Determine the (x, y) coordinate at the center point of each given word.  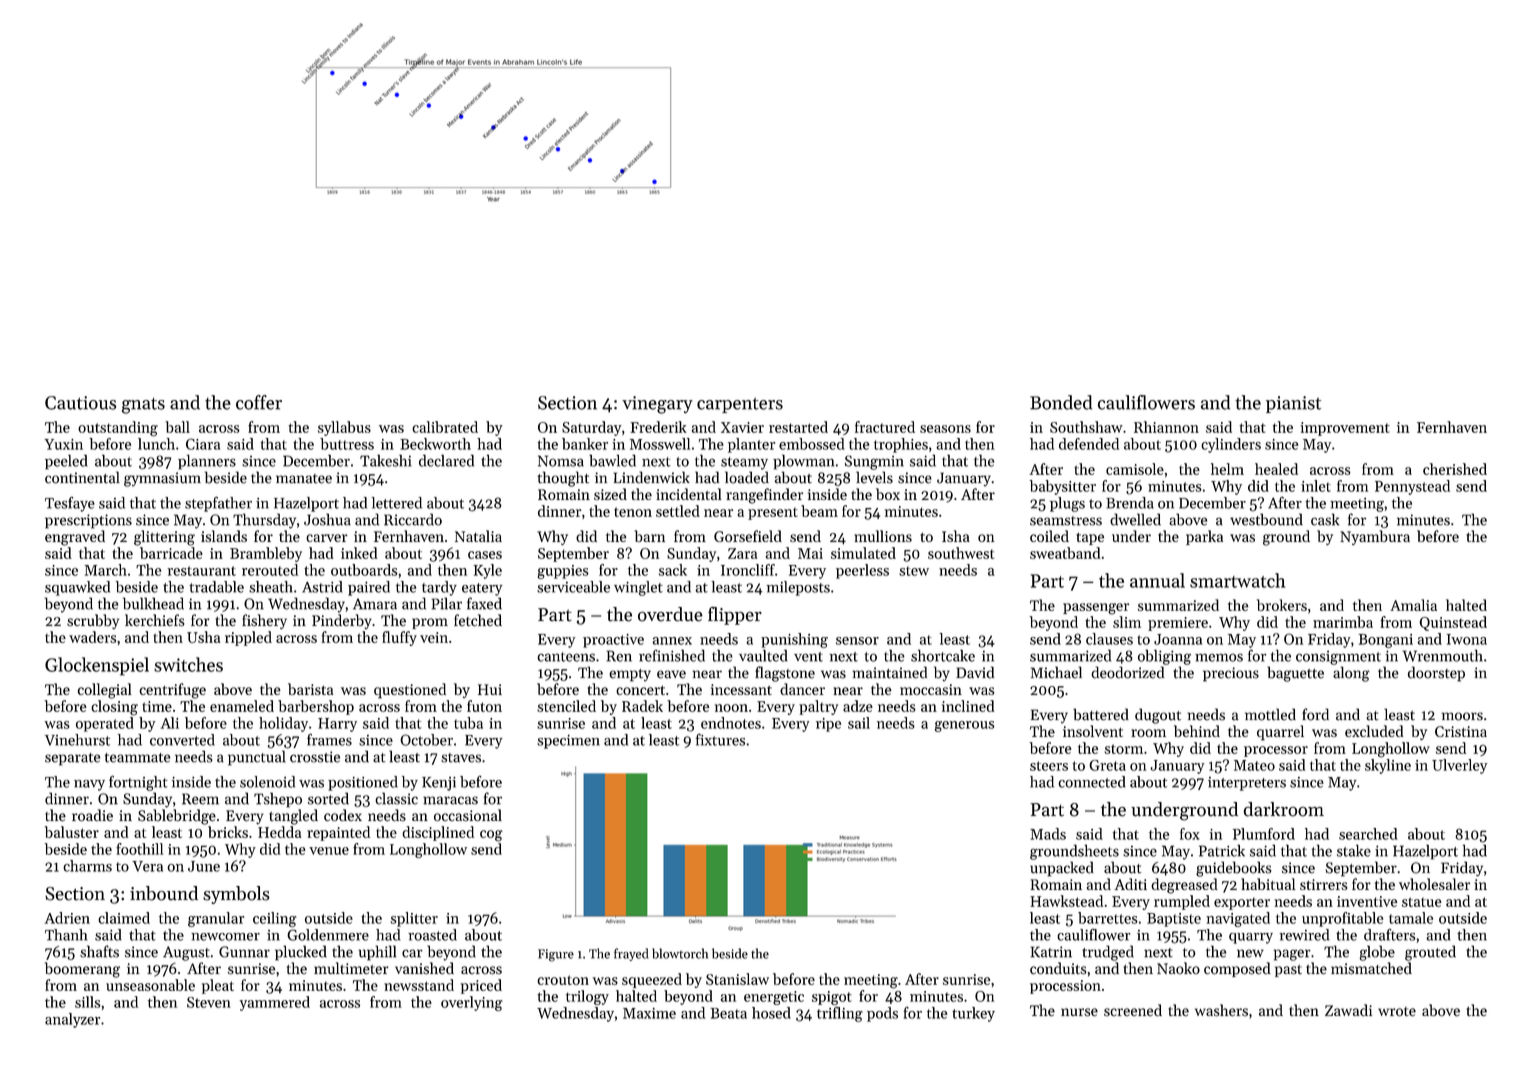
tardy (439, 588)
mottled (1270, 714)
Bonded (1061, 402)
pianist (1293, 404)
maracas (450, 800)
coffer (259, 402)
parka (1204, 537)
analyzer (72, 1020)
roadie (92, 815)
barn (649, 536)
